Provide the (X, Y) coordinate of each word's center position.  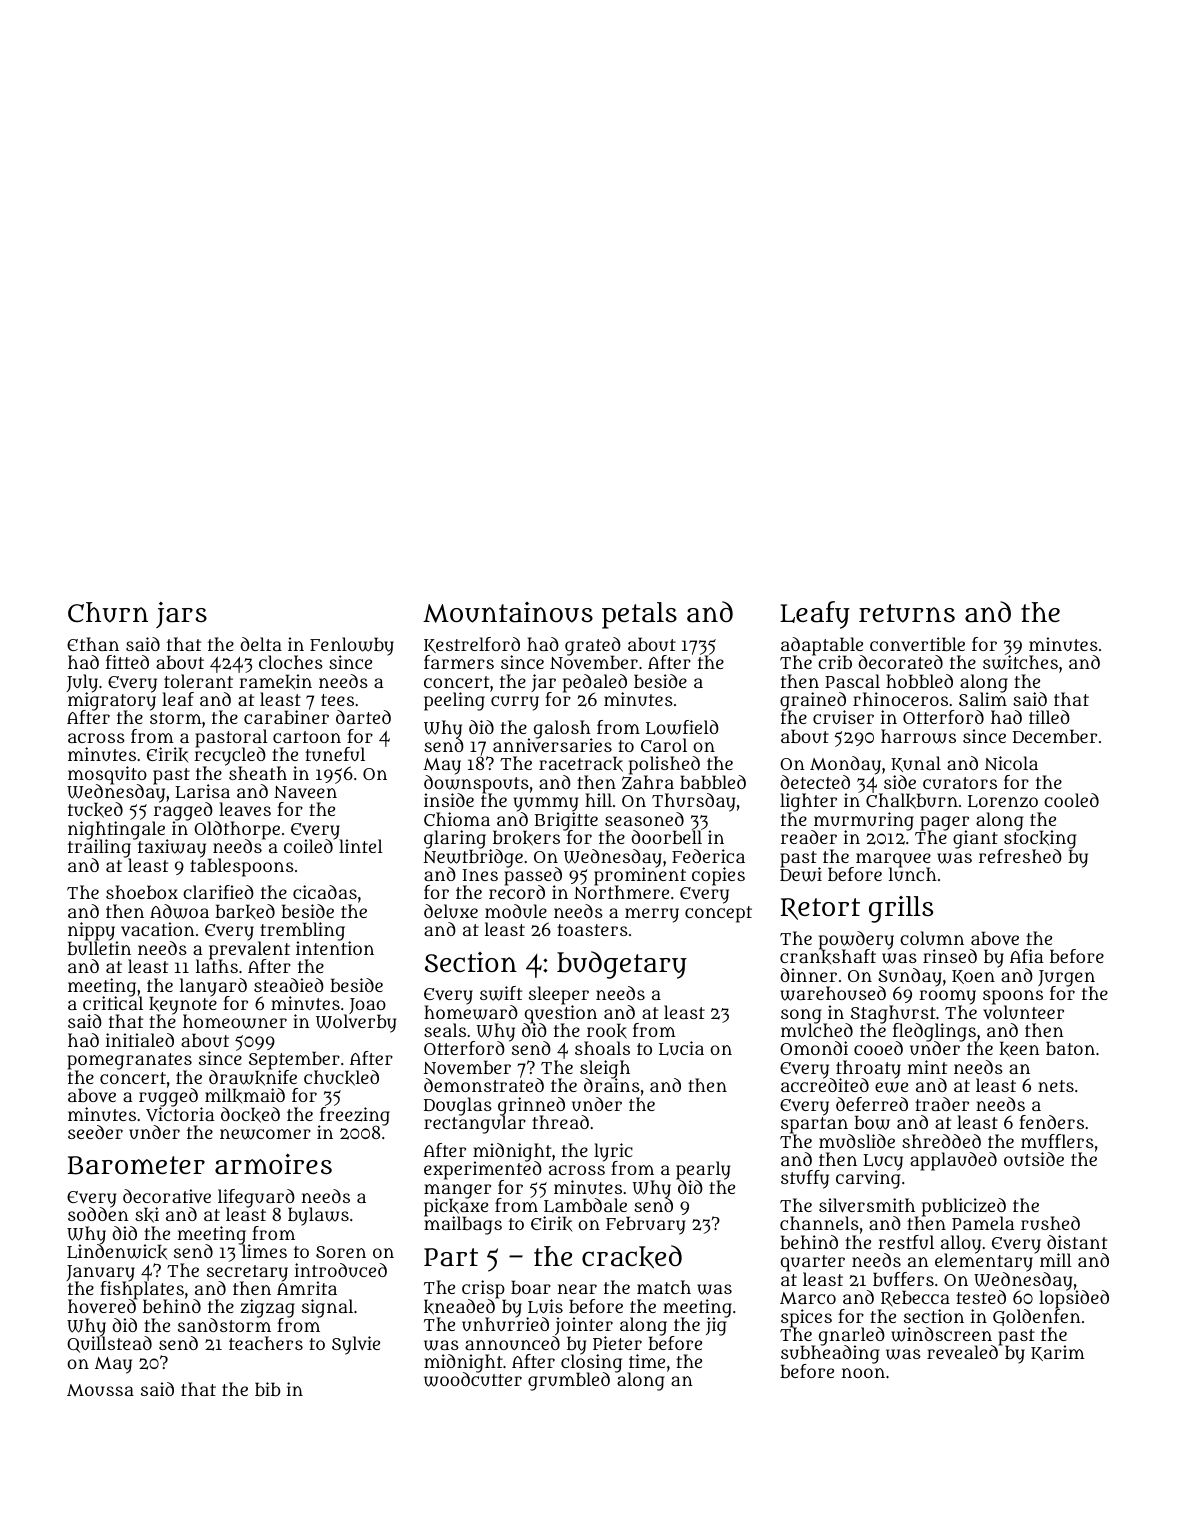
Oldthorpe (237, 830)
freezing (354, 1116)
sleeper (559, 995)
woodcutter (473, 1380)
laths (217, 966)
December (1055, 736)
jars (181, 615)
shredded (941, 1141)
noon (863, 1373)
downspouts (476, 784)
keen (1019, 1049)
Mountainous (508, 612)
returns (907, 613)
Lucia (681, 1048)
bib (268, 1389)
